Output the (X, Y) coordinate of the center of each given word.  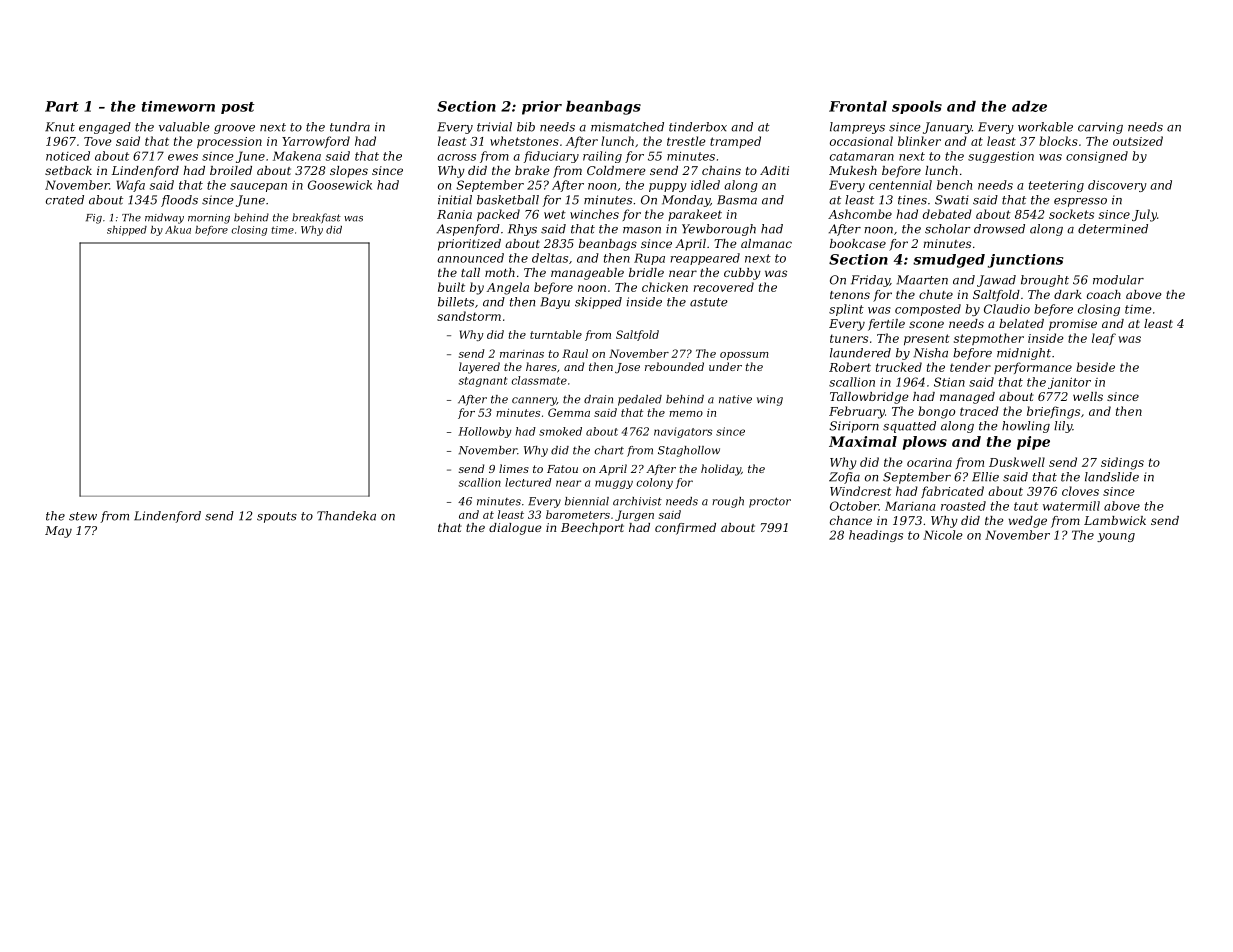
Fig (94, 219)
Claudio (1007, 309)
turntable (556, 334)
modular (1118, 280)
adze (1029, 106)
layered (479, 368)
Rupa (649, 259)
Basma (737, 200)
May (58, 532)
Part (62, 106)
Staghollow (689, 451)
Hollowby (484, 432)
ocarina (929, 462)
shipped (127, 231)
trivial (494, 127)
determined (1113, 229)
